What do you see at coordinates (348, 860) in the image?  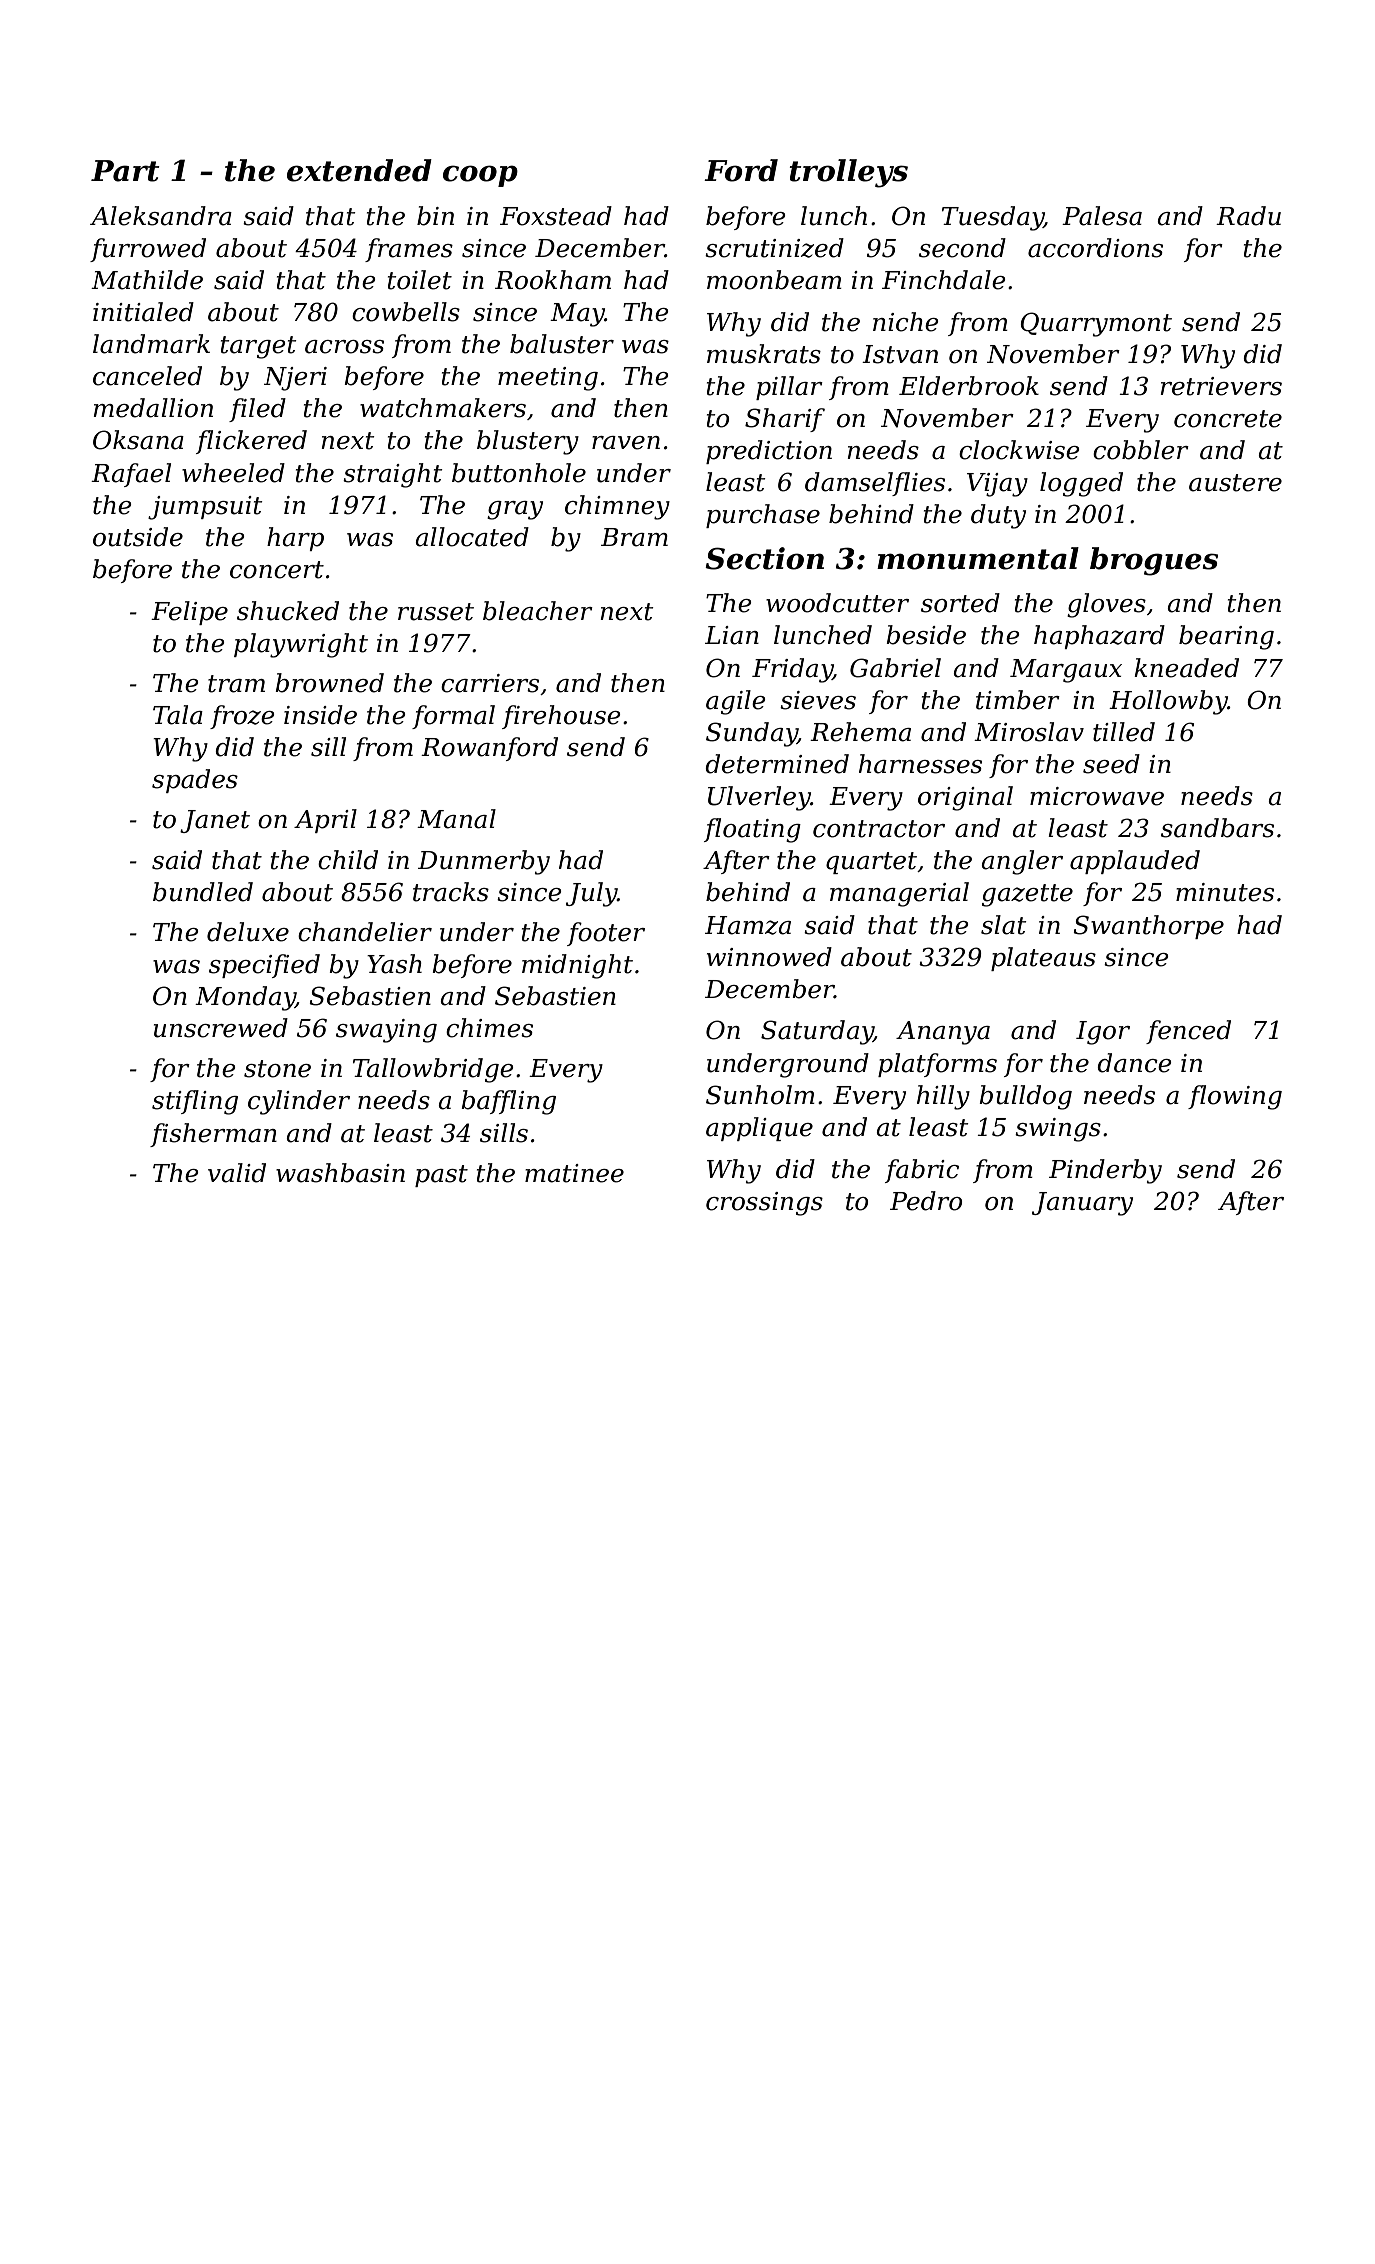 I see `child` at bounding box center [348, 860].
